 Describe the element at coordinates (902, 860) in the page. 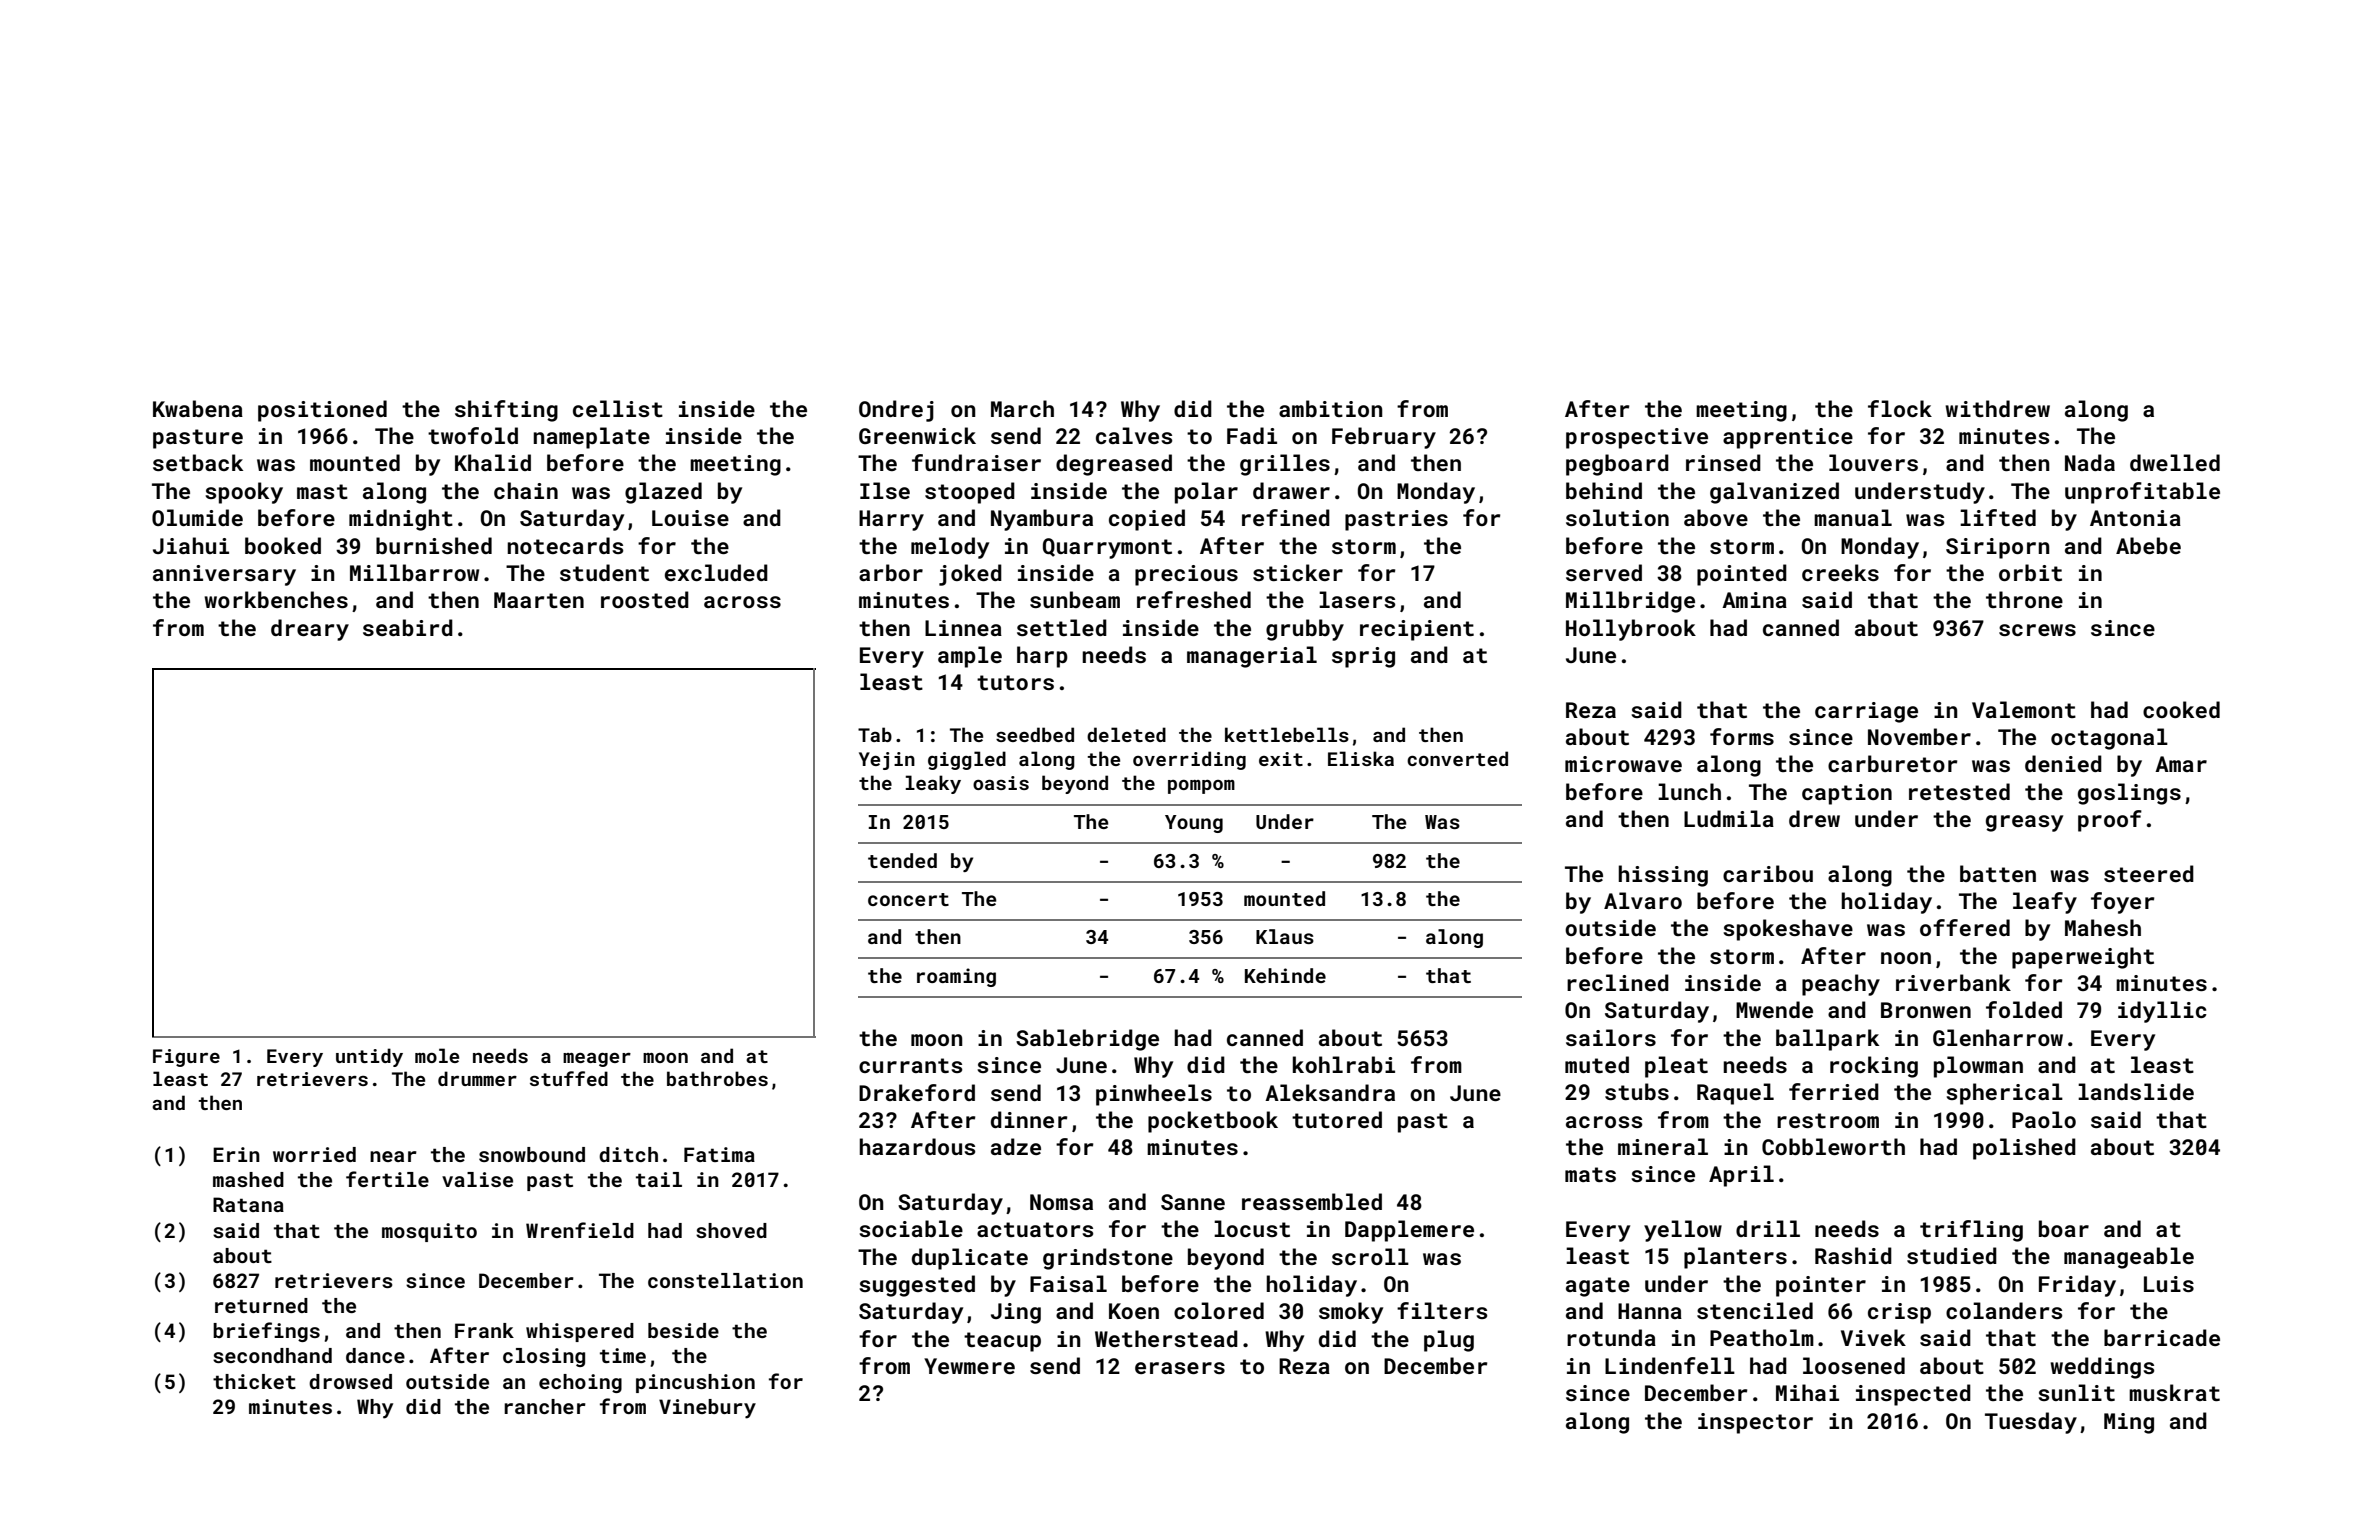

I see `tended` at that location.
